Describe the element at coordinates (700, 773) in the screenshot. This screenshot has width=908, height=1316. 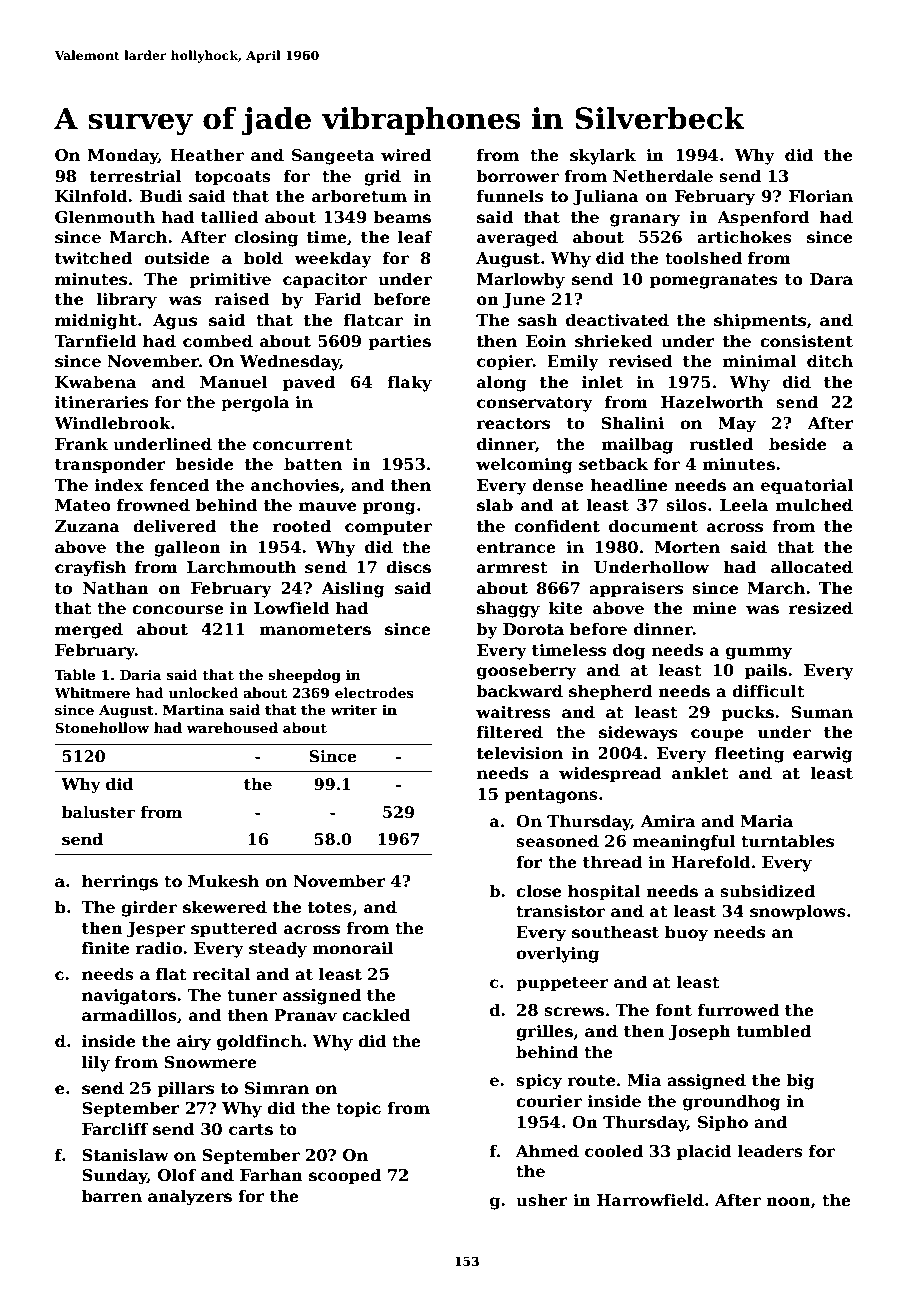
I see `anklet` at that location.
